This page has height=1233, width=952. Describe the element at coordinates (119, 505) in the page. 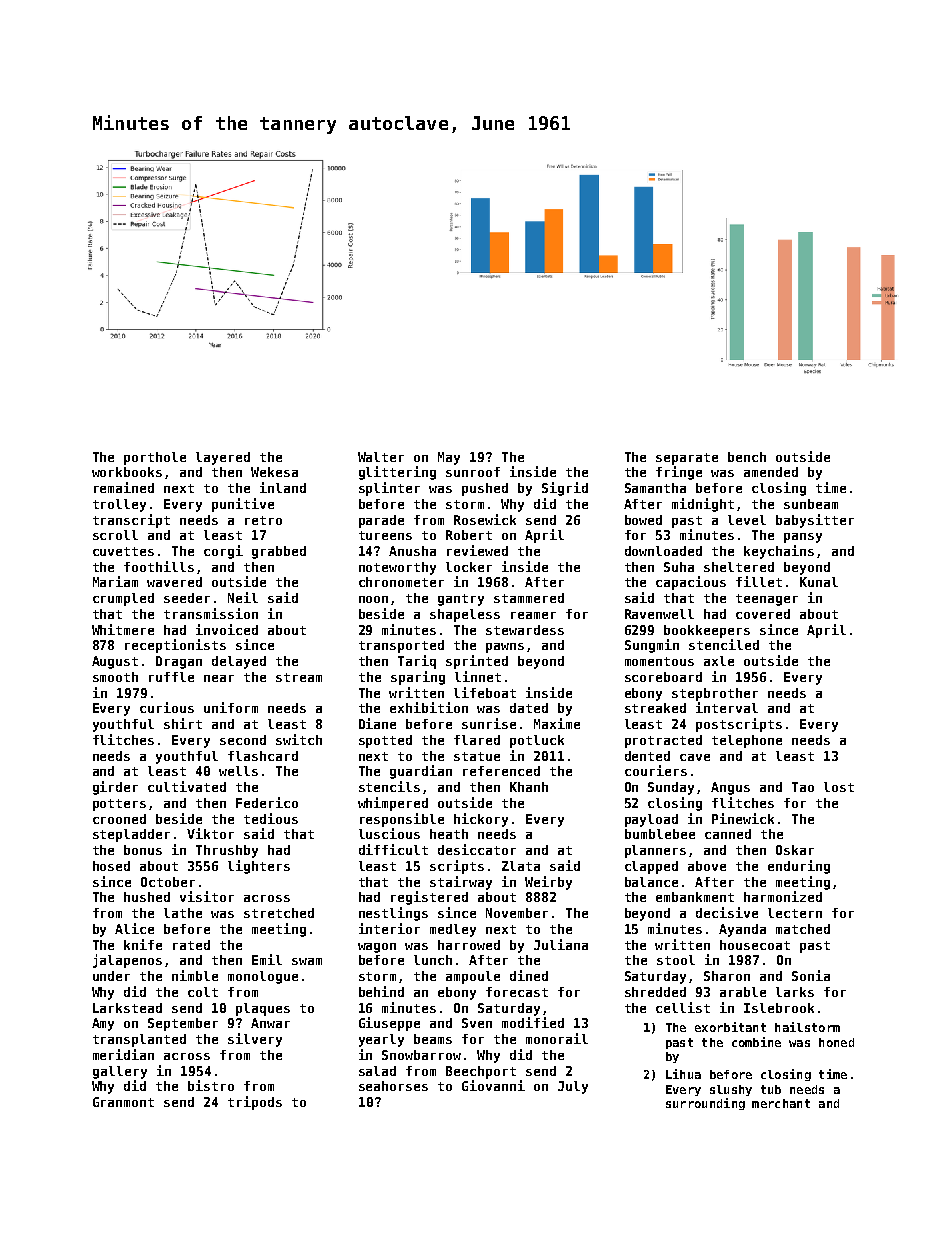

I see `trolley` at that location.
